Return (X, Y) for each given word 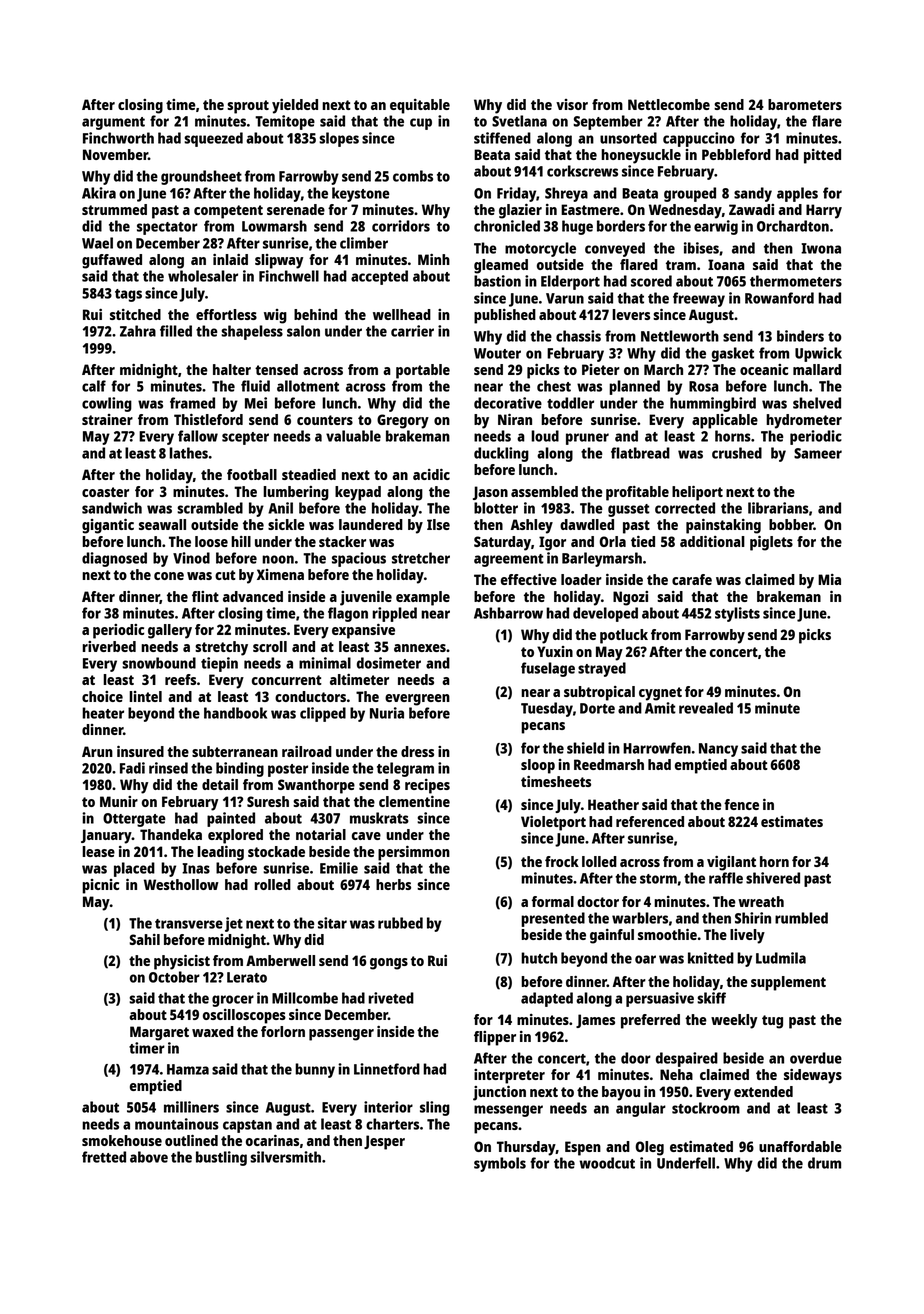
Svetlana (519, 121)
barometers (805, 104)
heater (103, 713)
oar (645, 959)
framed (192, 403)
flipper (495, 1038)
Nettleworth (680, 336)
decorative (508, 403)
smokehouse (122, 1140)
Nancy (718, 750)
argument (113, 123)
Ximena (280, 574)
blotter (496, 508)
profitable (637, 493)
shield (585, 748)
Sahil (144, 939)
